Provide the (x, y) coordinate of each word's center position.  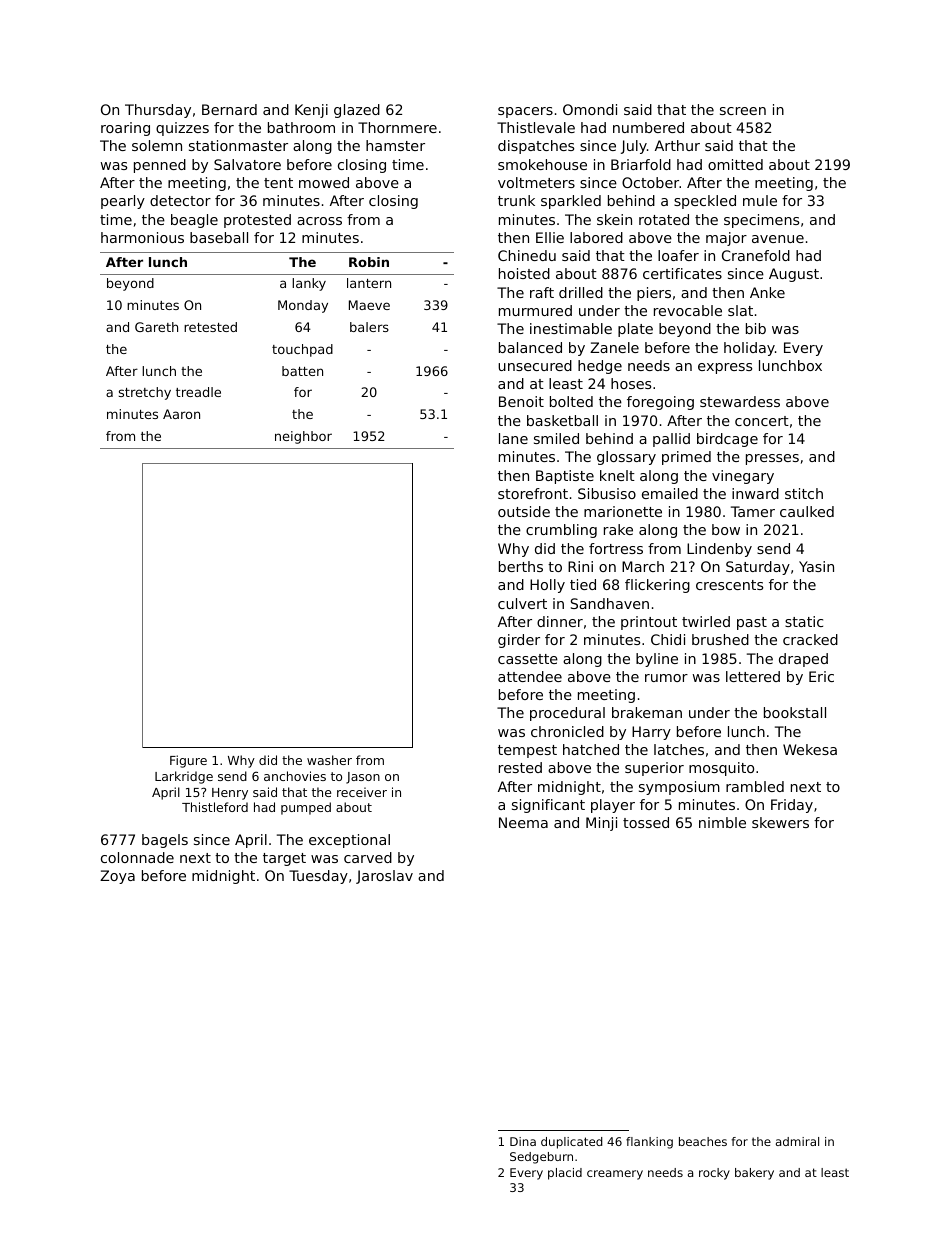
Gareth (156, 327)
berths (521, 566)
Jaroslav (384, 877)
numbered (648, 127)
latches (679, 749)
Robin (369, 262)
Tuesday (318, 877)
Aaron (181, 414)
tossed (646, 822)
